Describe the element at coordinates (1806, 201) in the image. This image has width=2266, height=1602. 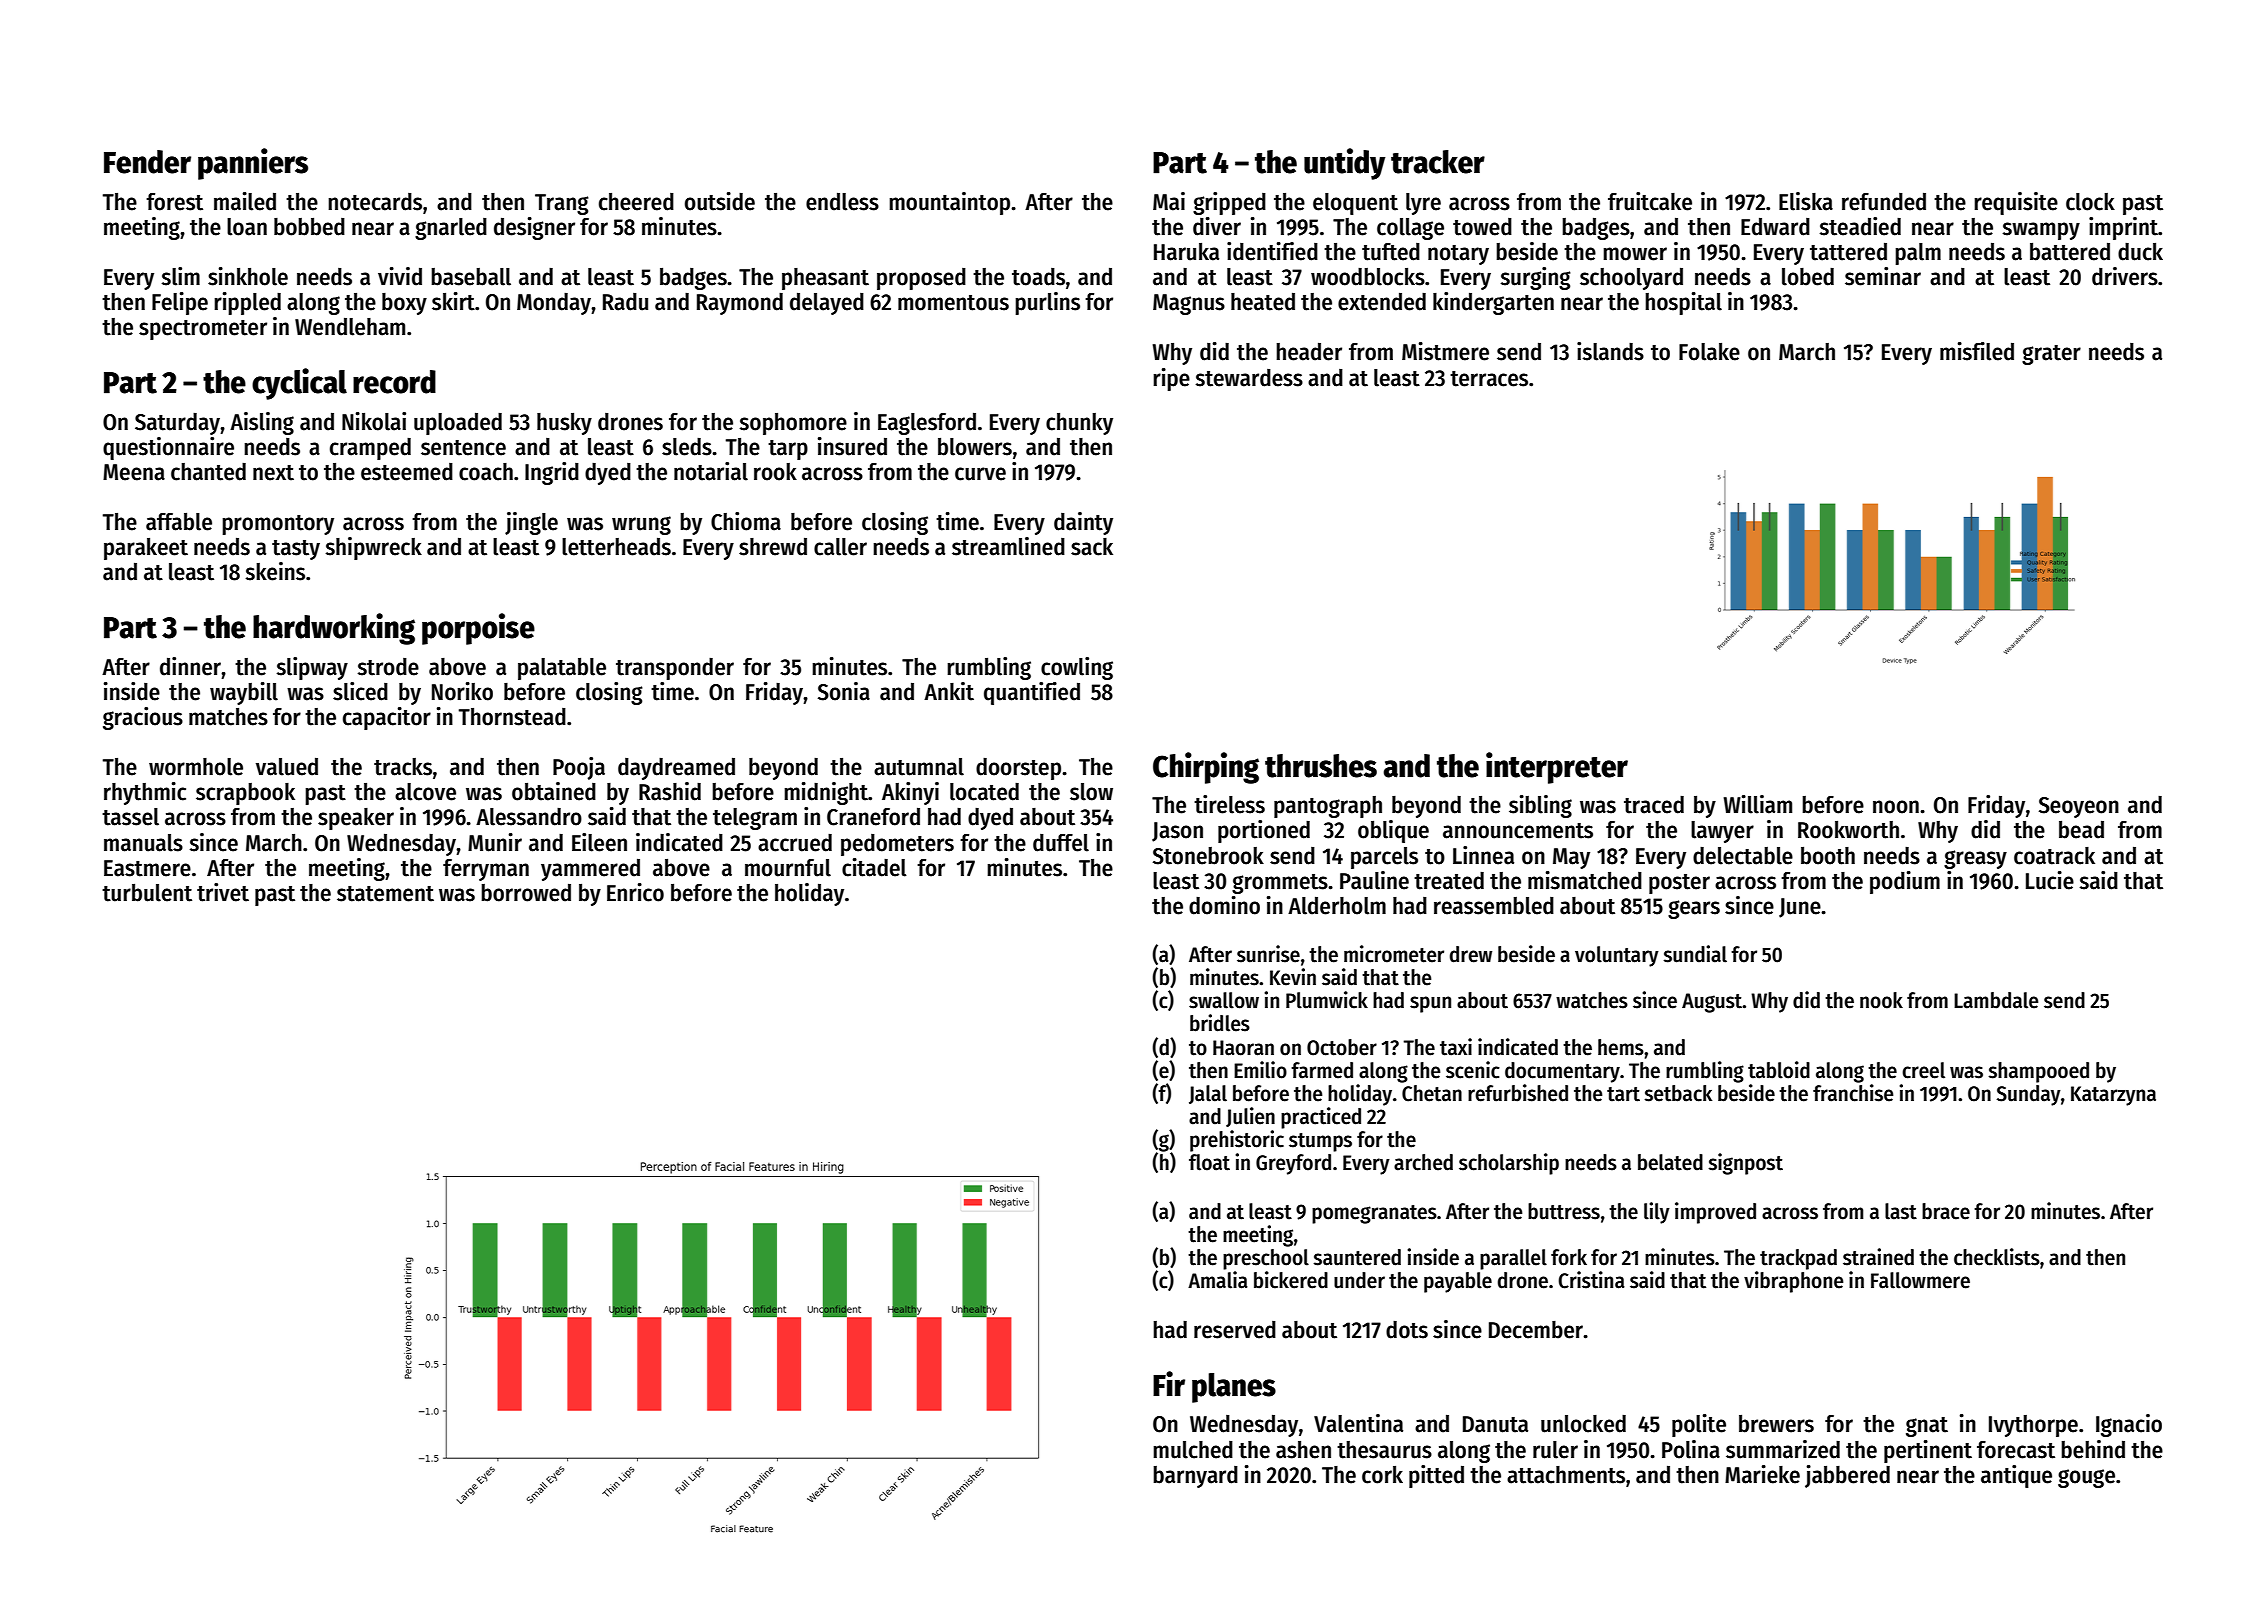
I see `Eliska` at that location.
